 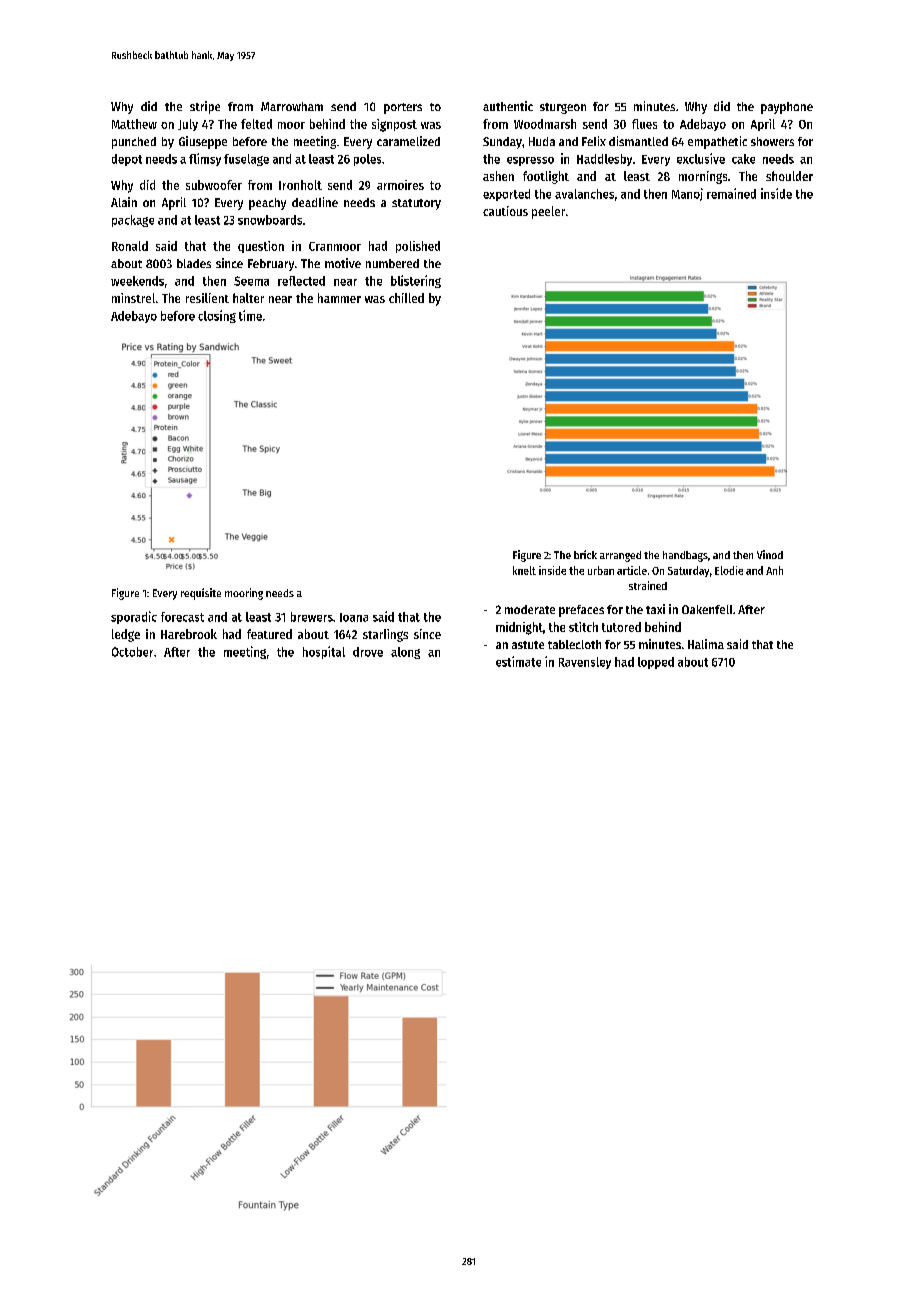 What do you see at coordinates (205, 159) in the image?
I see `flimsy` at bounding box center [205, 159].
